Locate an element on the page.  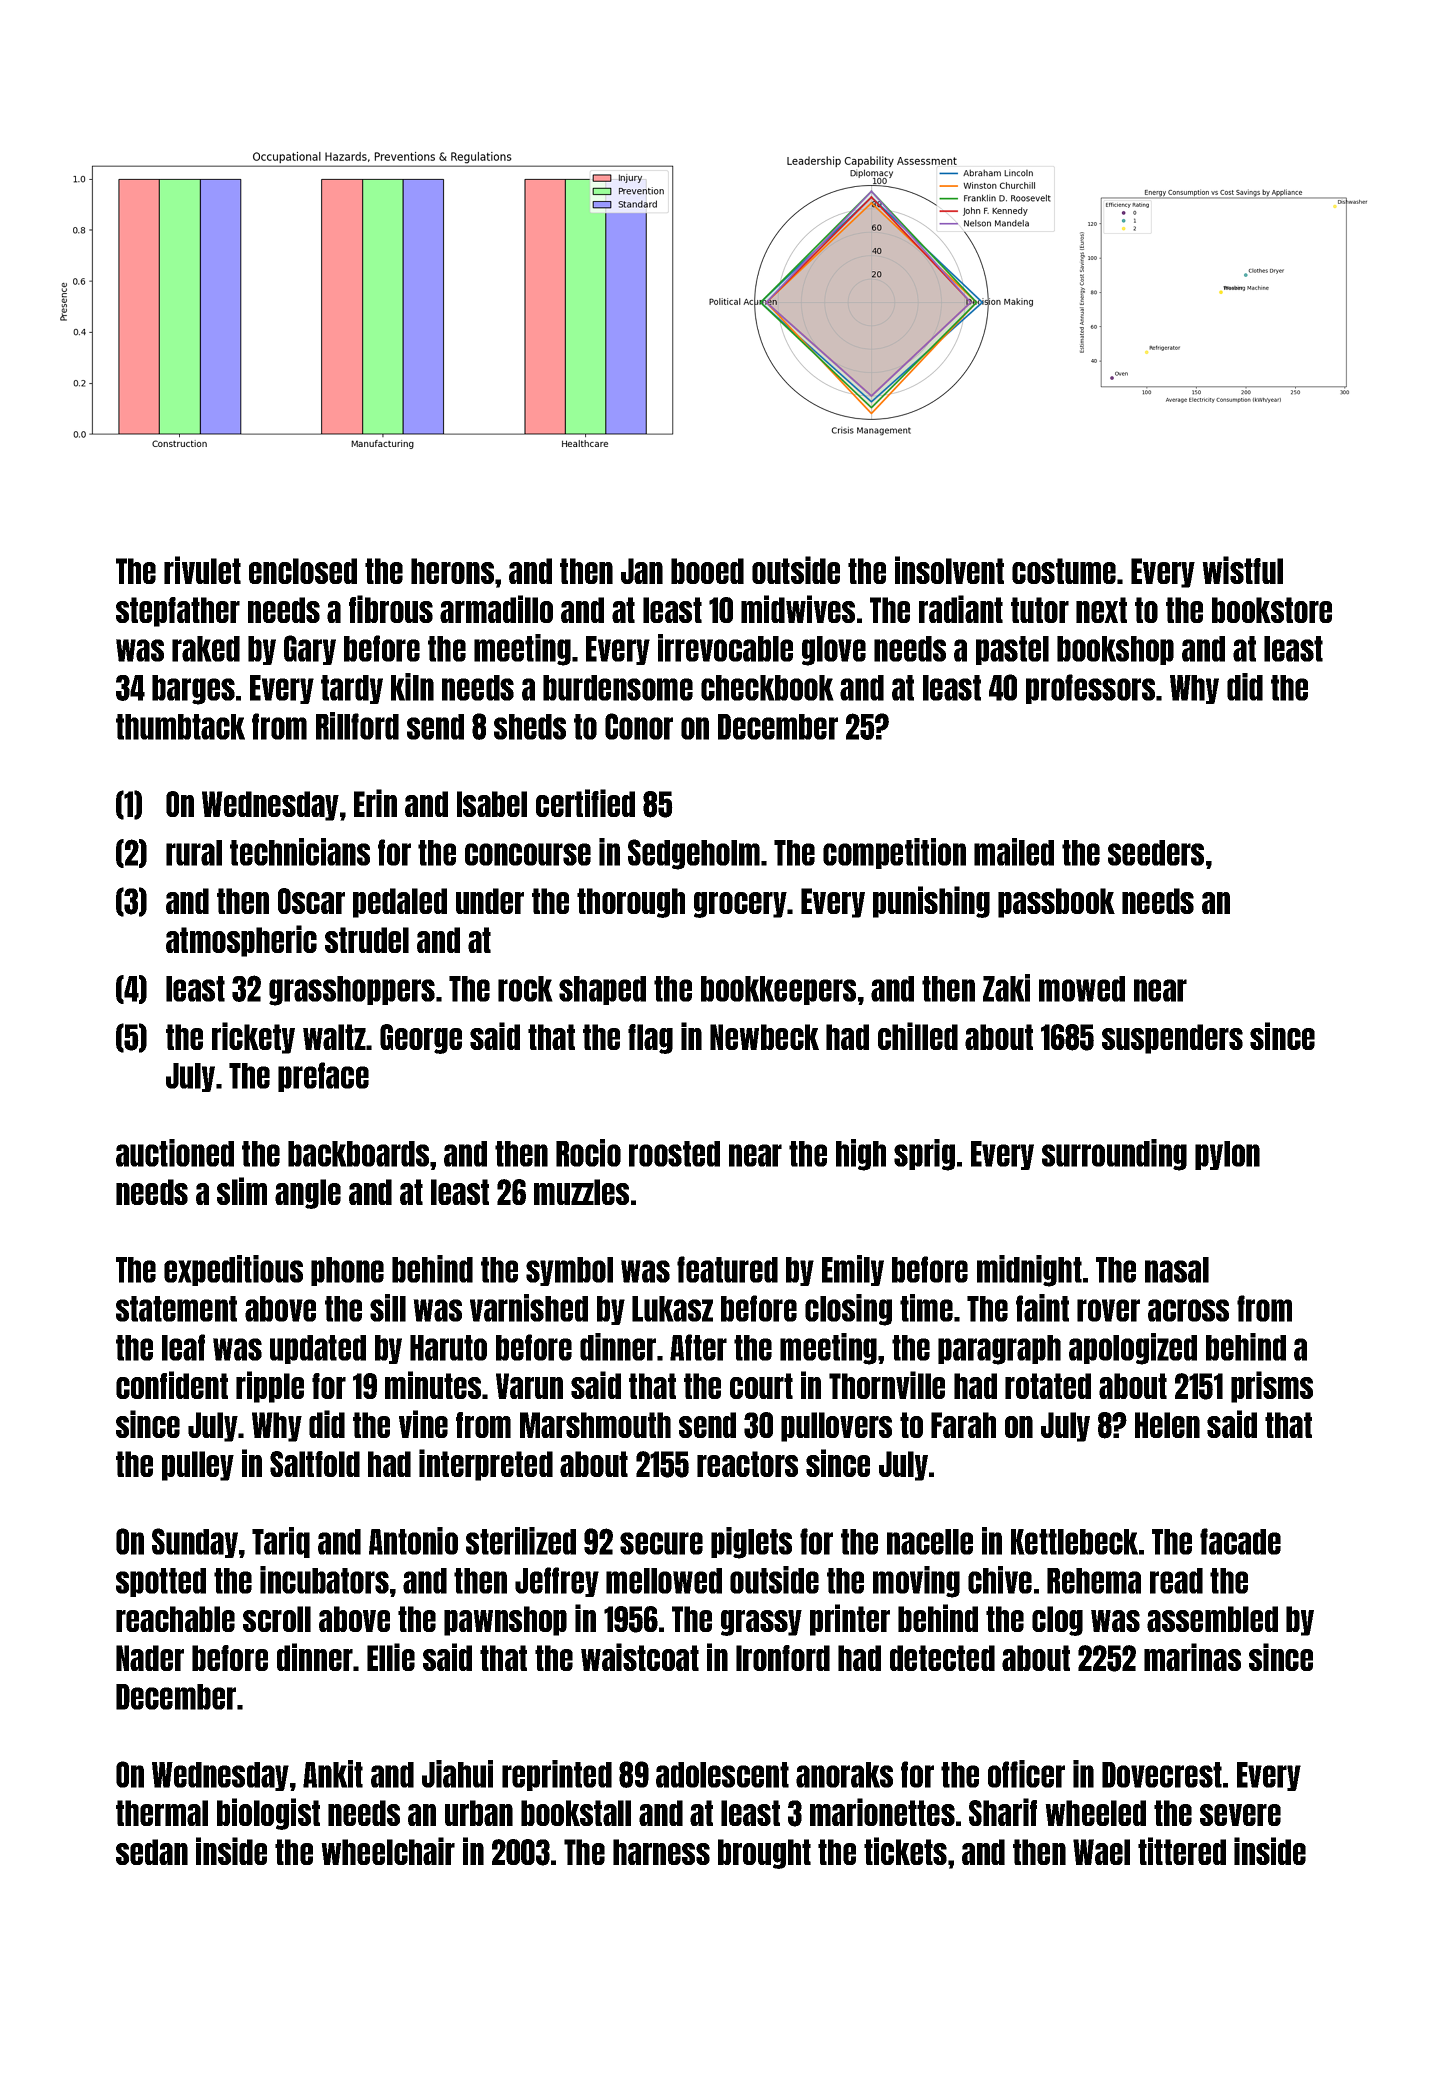
seeders is located at coordinates (1156, 853).
